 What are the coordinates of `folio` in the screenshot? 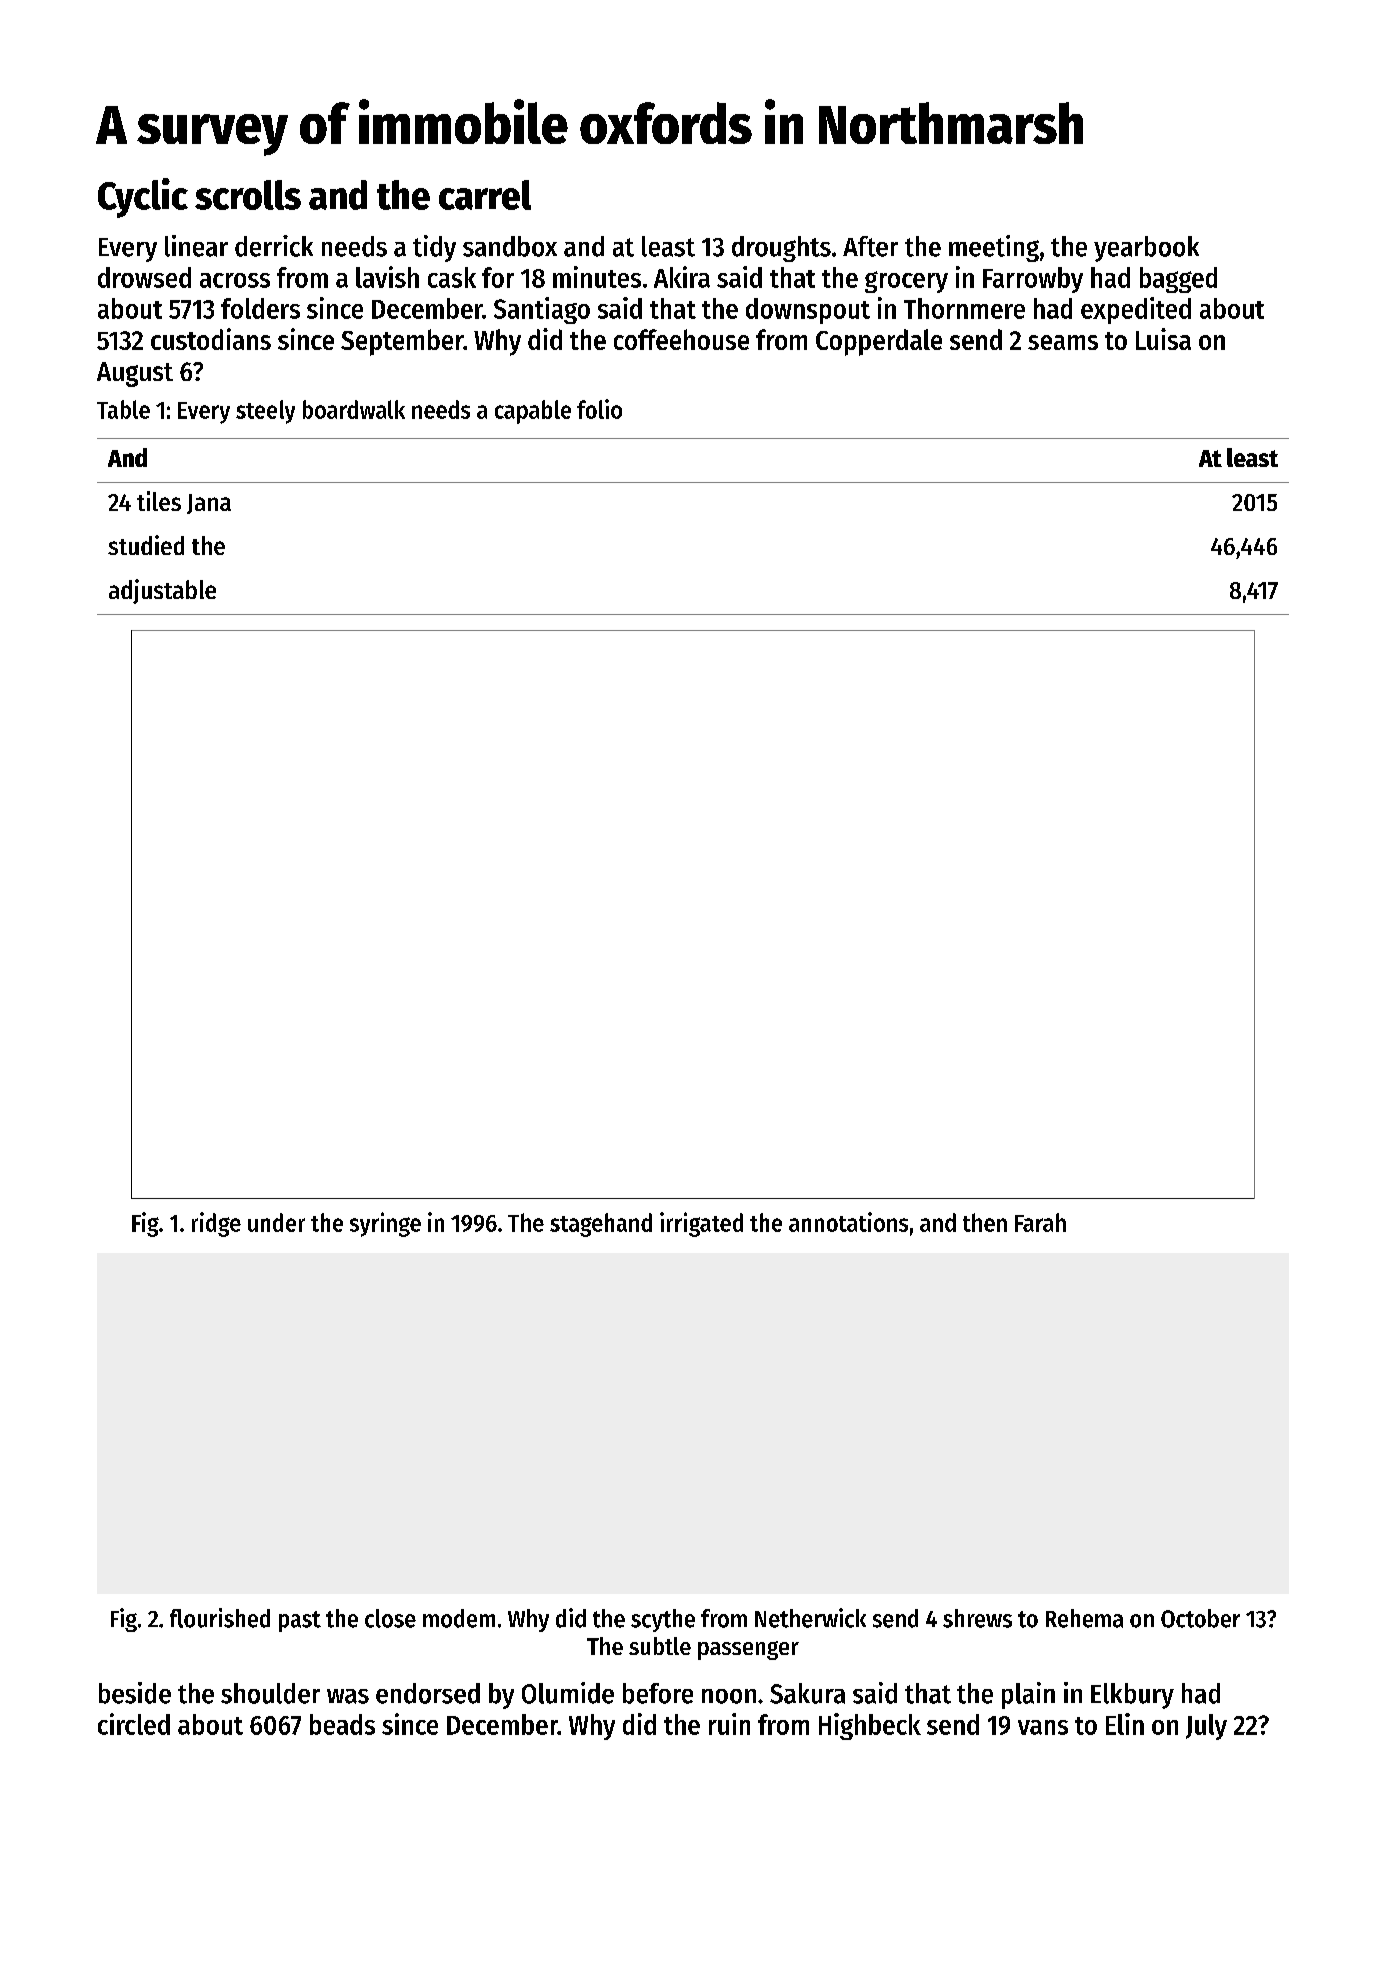 It's located at (599, 409).
